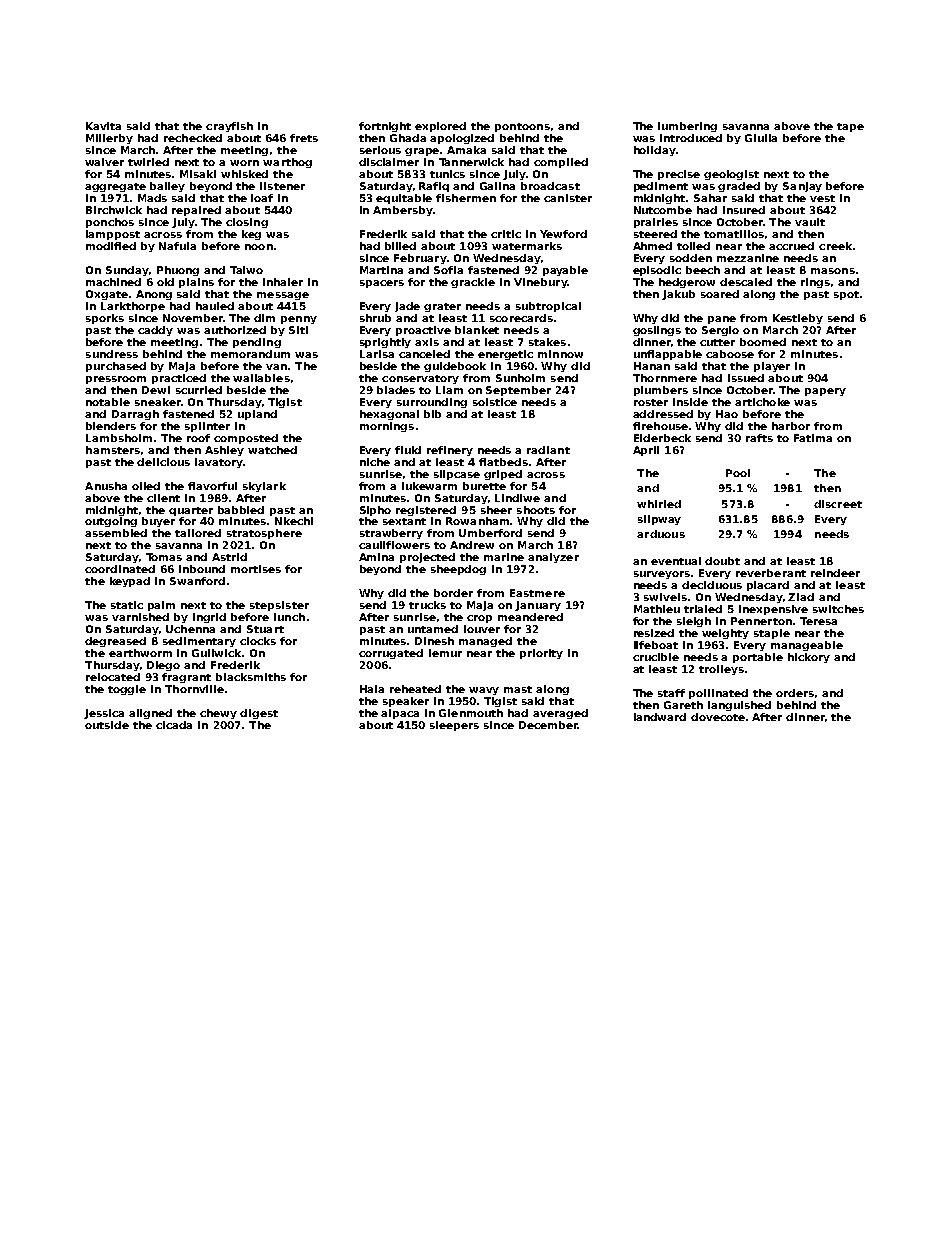 The height and width of the screenshot is (1233, 952). I want to click on priority, so click(541, 654).
